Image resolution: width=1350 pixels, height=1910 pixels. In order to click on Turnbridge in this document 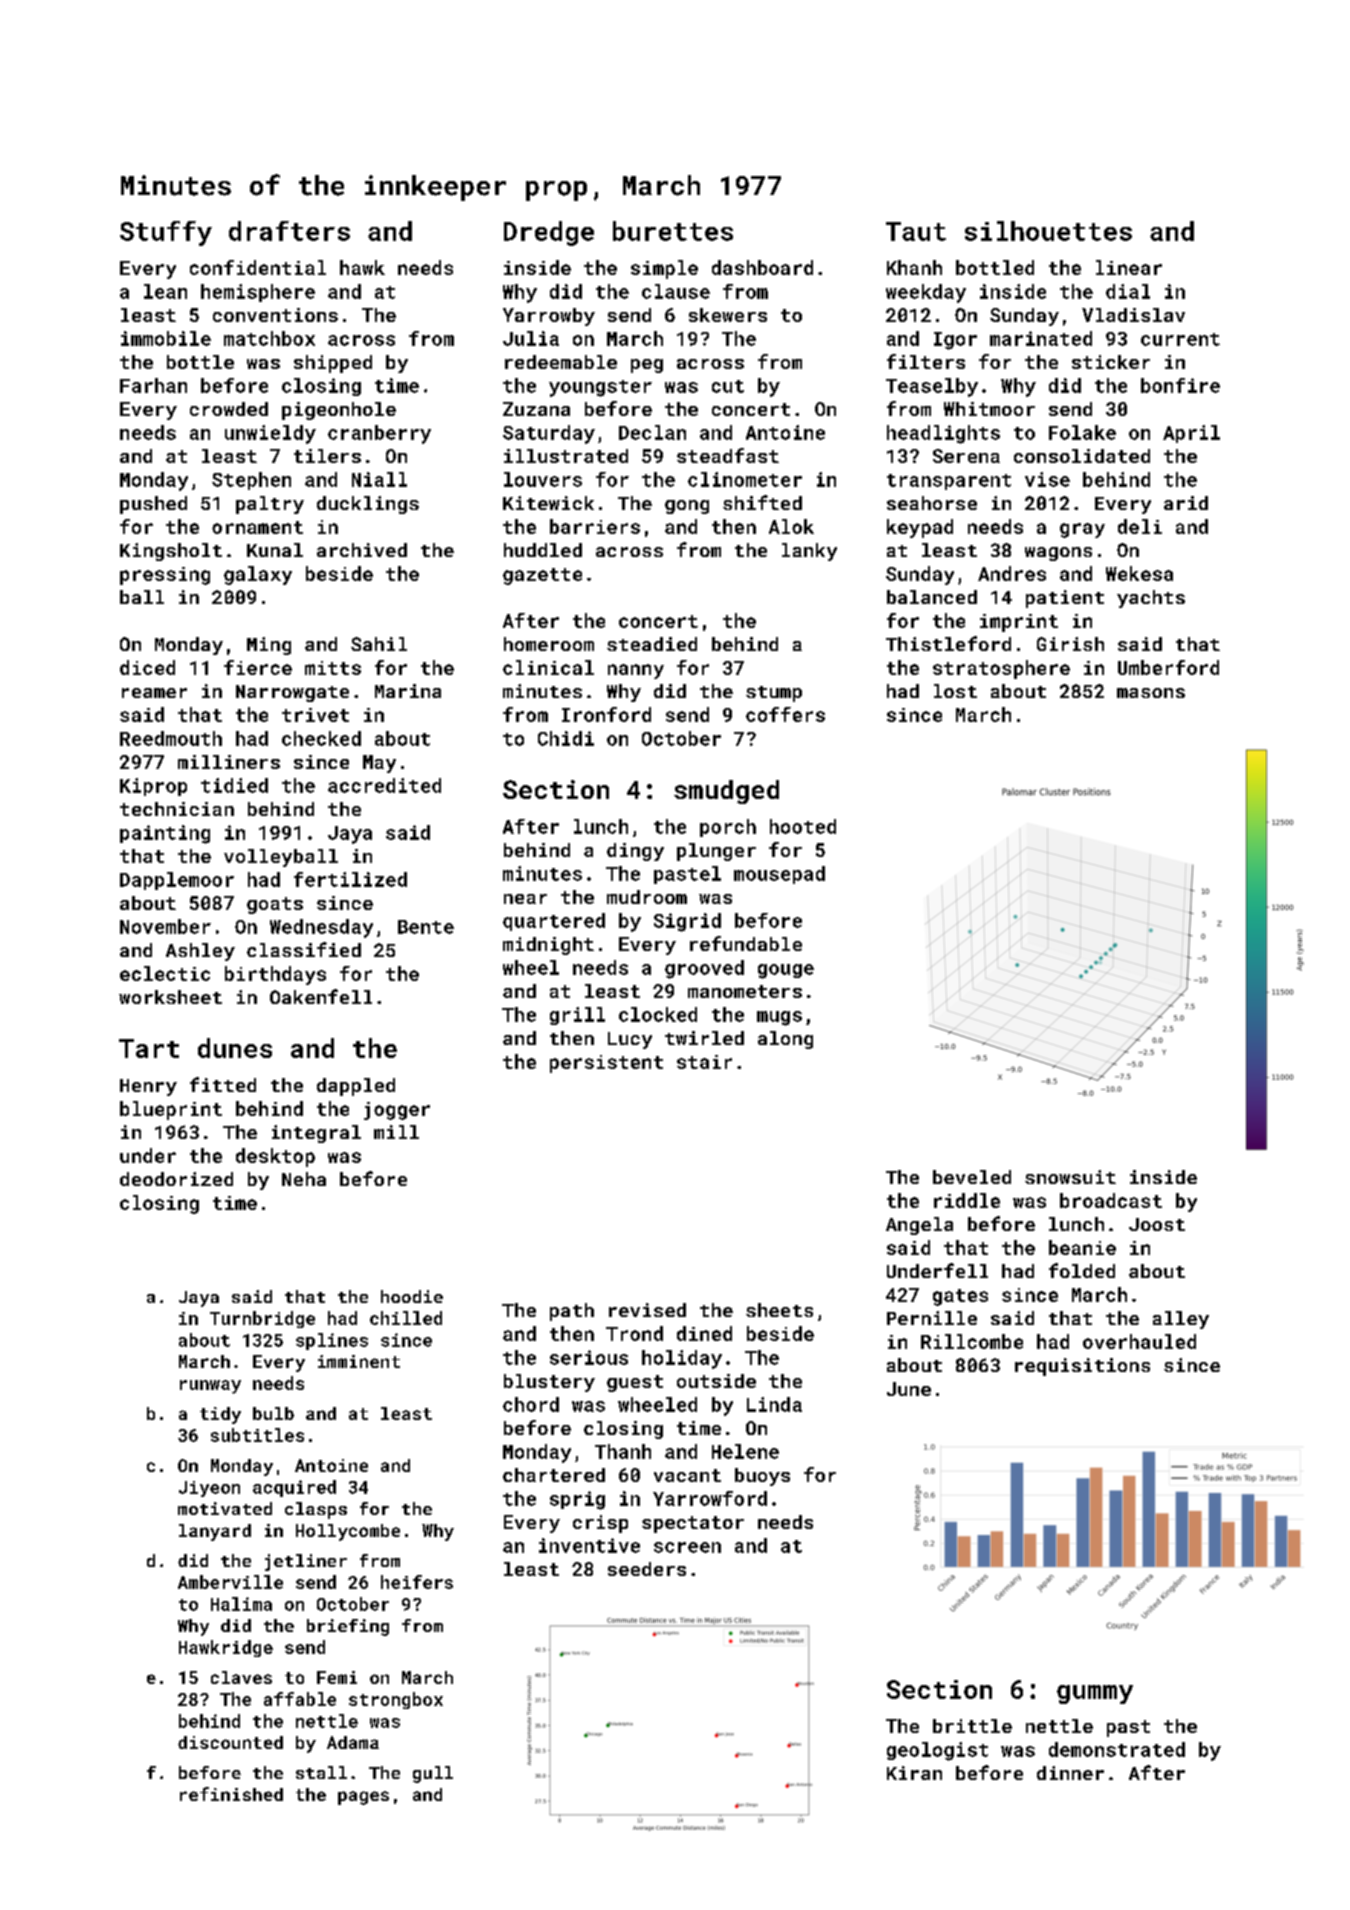, I will do `click(262, 1319)`.
